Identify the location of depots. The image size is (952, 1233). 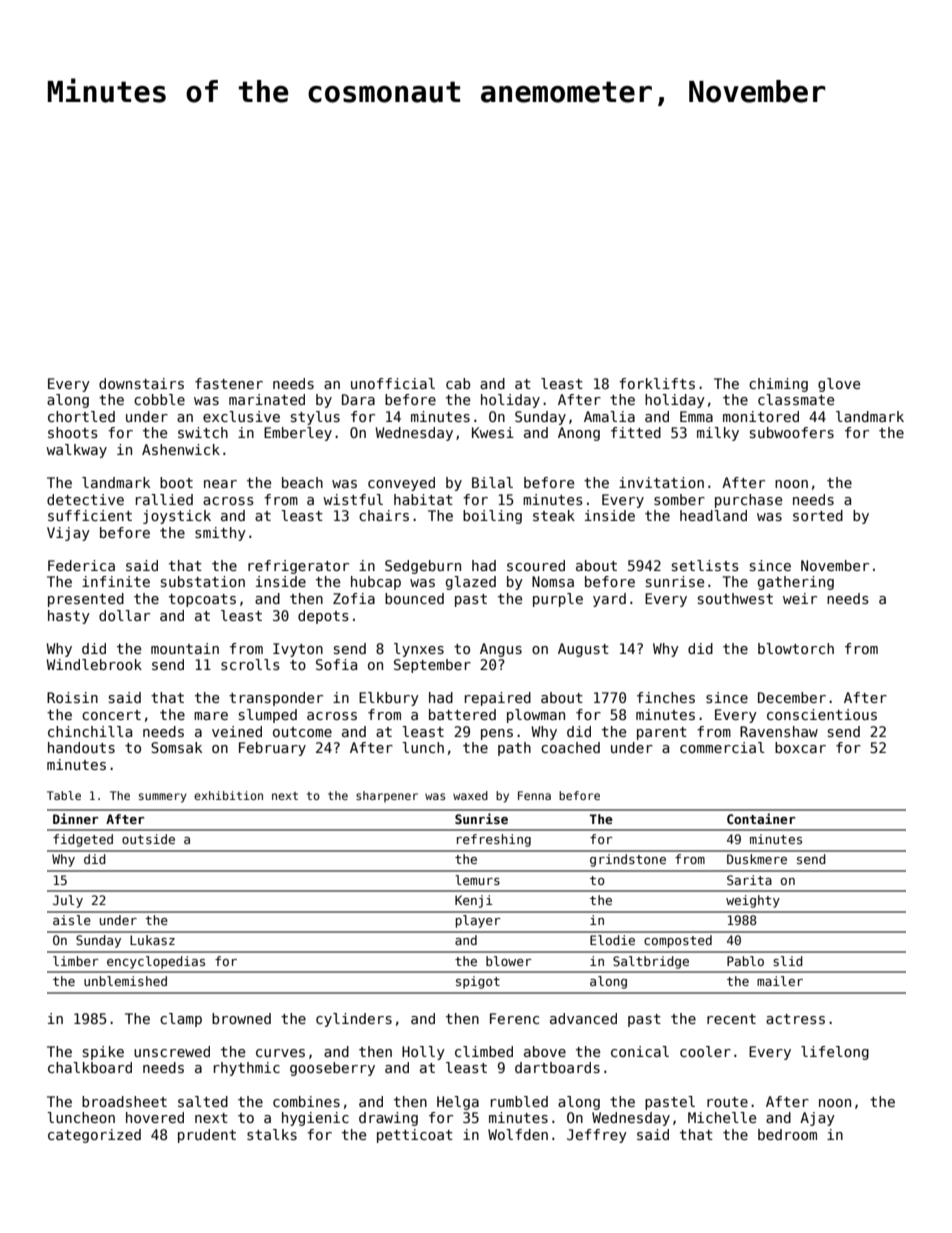
(323, 617).
